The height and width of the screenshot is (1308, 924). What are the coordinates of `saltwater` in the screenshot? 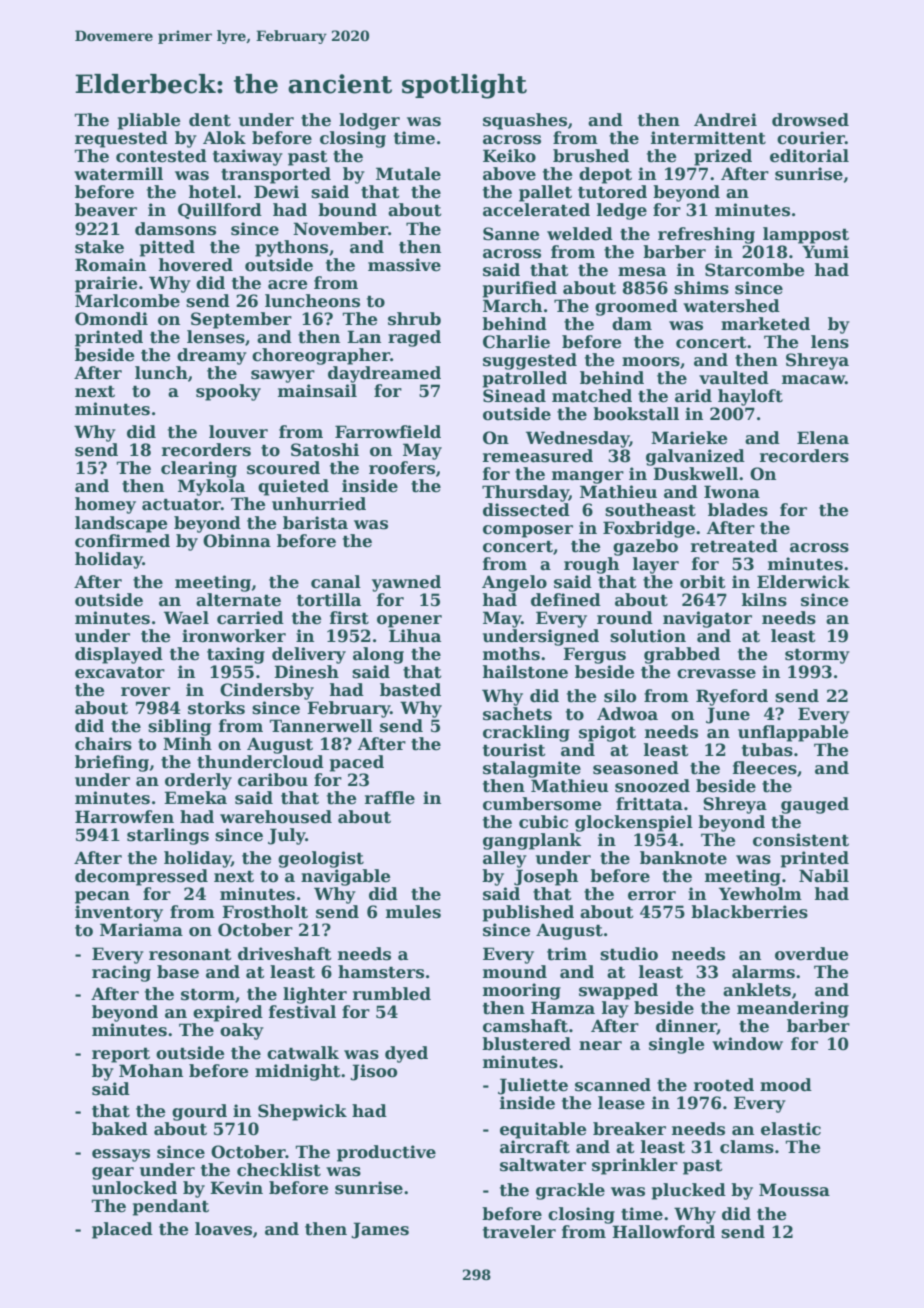 It's located at (543, 1165).
